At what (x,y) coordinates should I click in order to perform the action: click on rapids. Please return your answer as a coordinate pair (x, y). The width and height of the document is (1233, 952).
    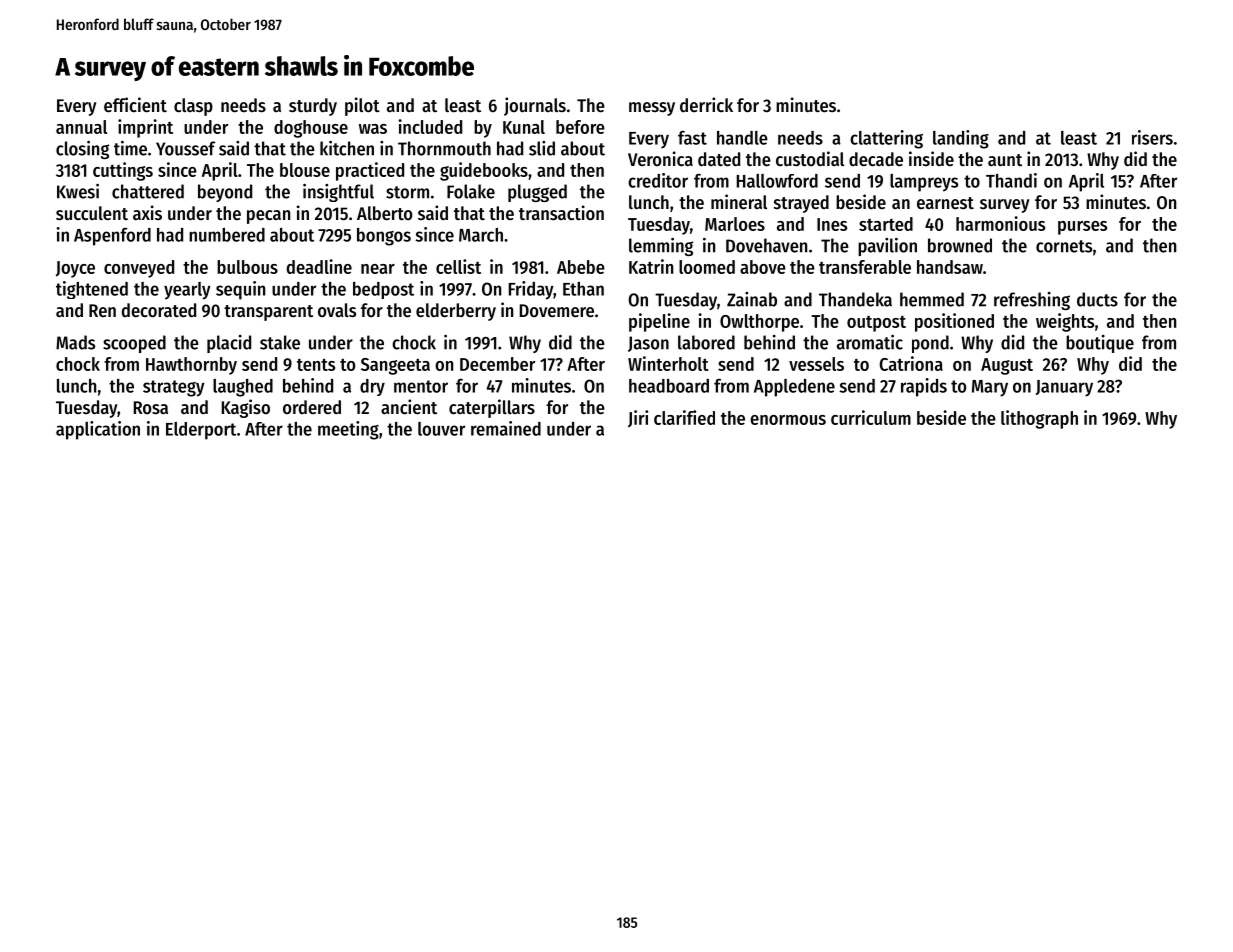
    Looking at the image, I should click on (924, 387).
